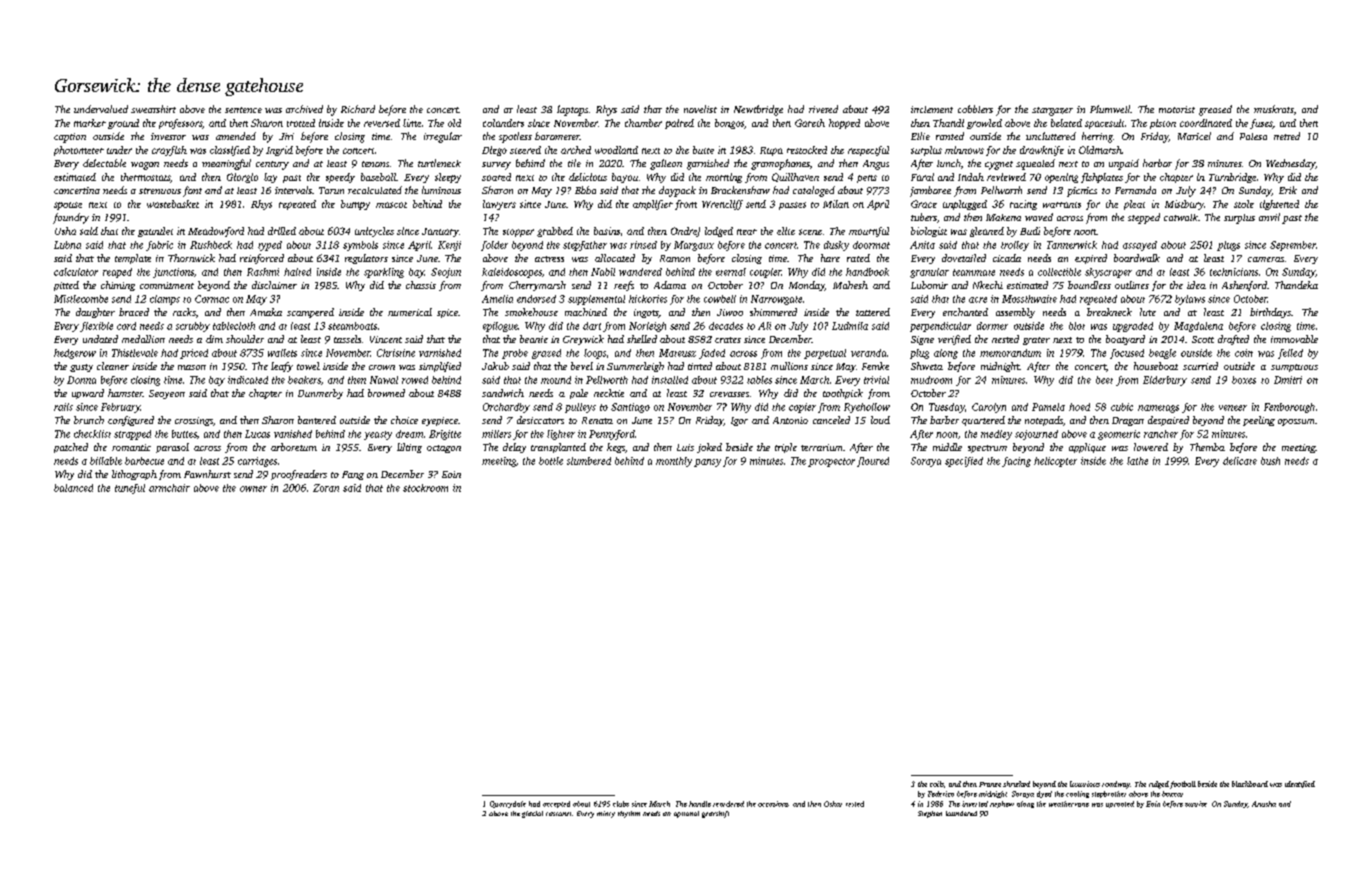 The width and height of the page is (1372, 887). What do you see at coordinates (707, 463) in the page?
I see `pansy` at bounding box center [707, 463].
